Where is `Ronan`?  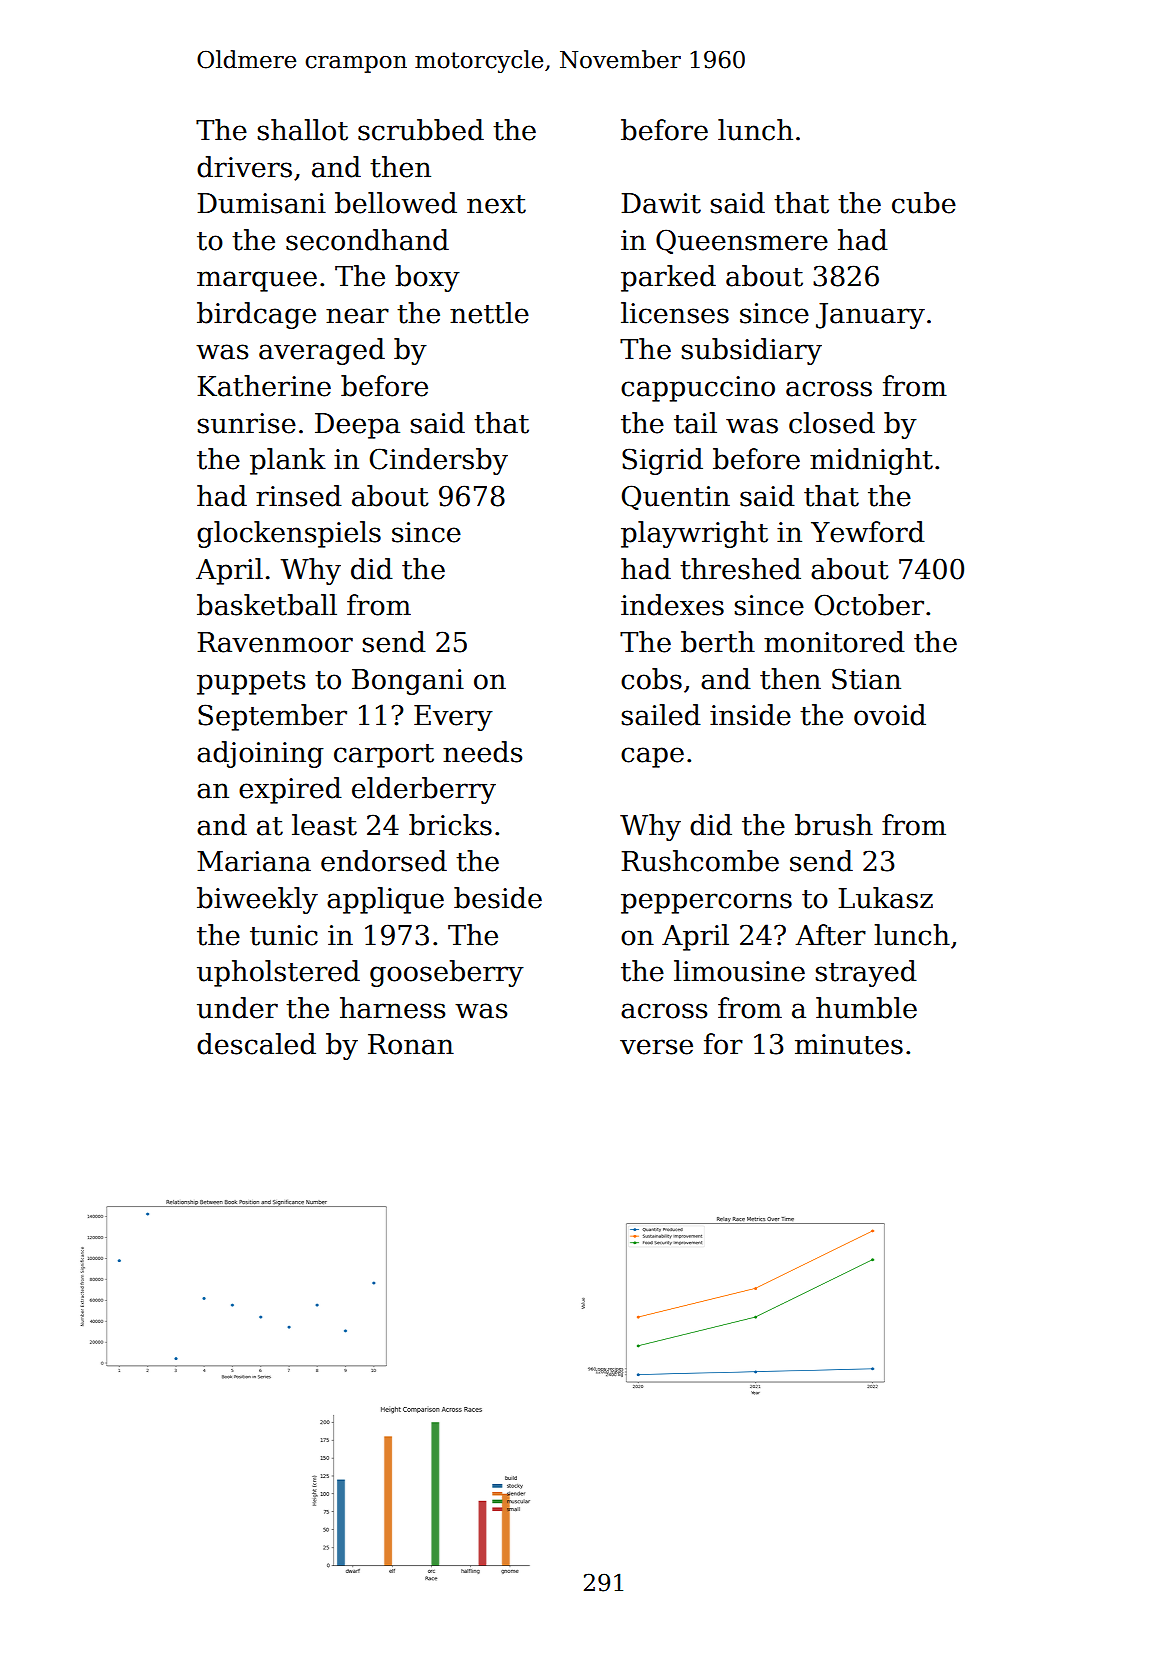 Ronan is located at coordinates (411, 1044).
